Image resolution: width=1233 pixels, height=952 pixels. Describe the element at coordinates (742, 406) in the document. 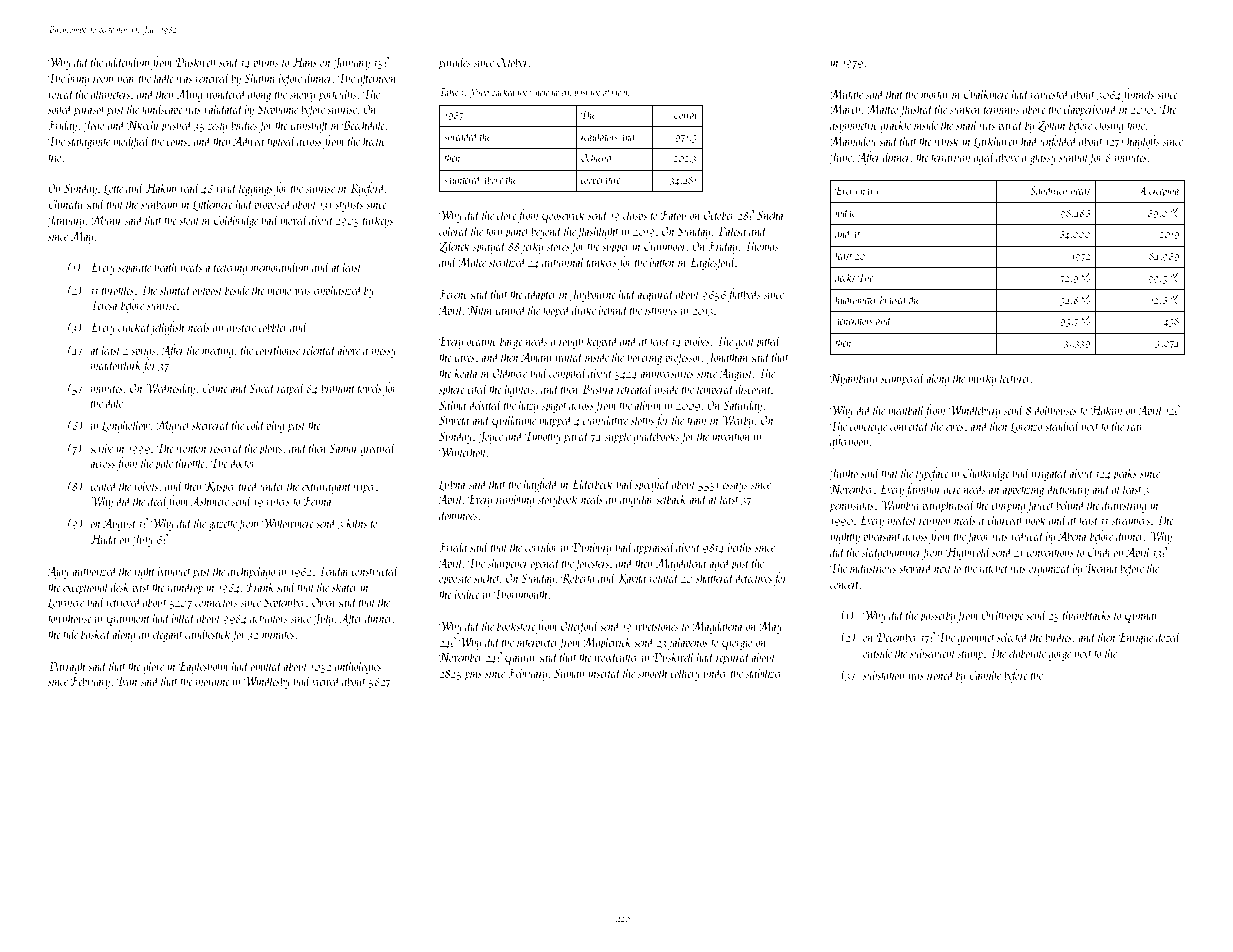

I see `Saturday` at that location.
